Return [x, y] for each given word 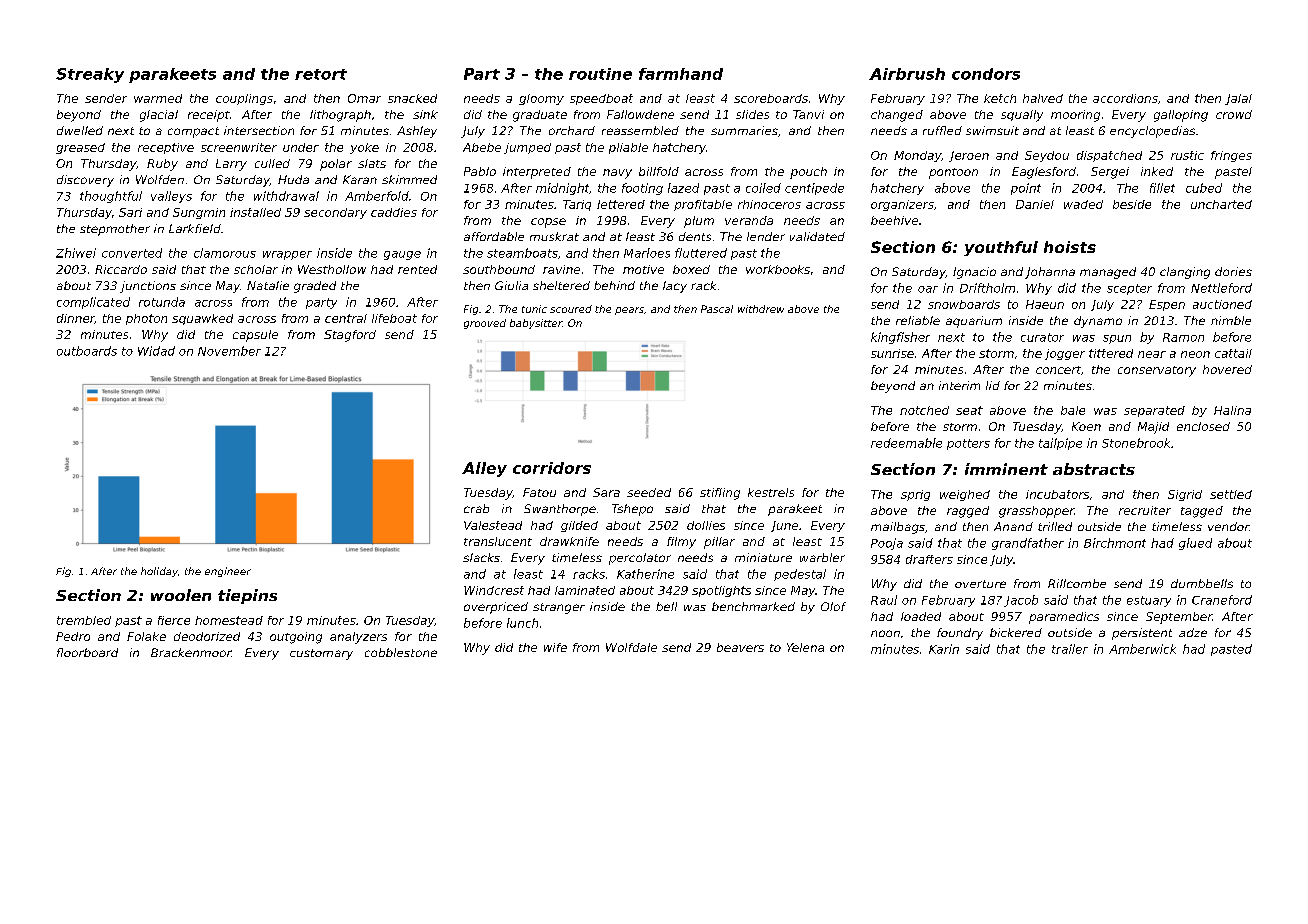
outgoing [296, 638]
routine [600, 74]
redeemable [906, 443]
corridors [552, 468]
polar [336, 165]
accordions [1125, 98]
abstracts [1094, 469]
